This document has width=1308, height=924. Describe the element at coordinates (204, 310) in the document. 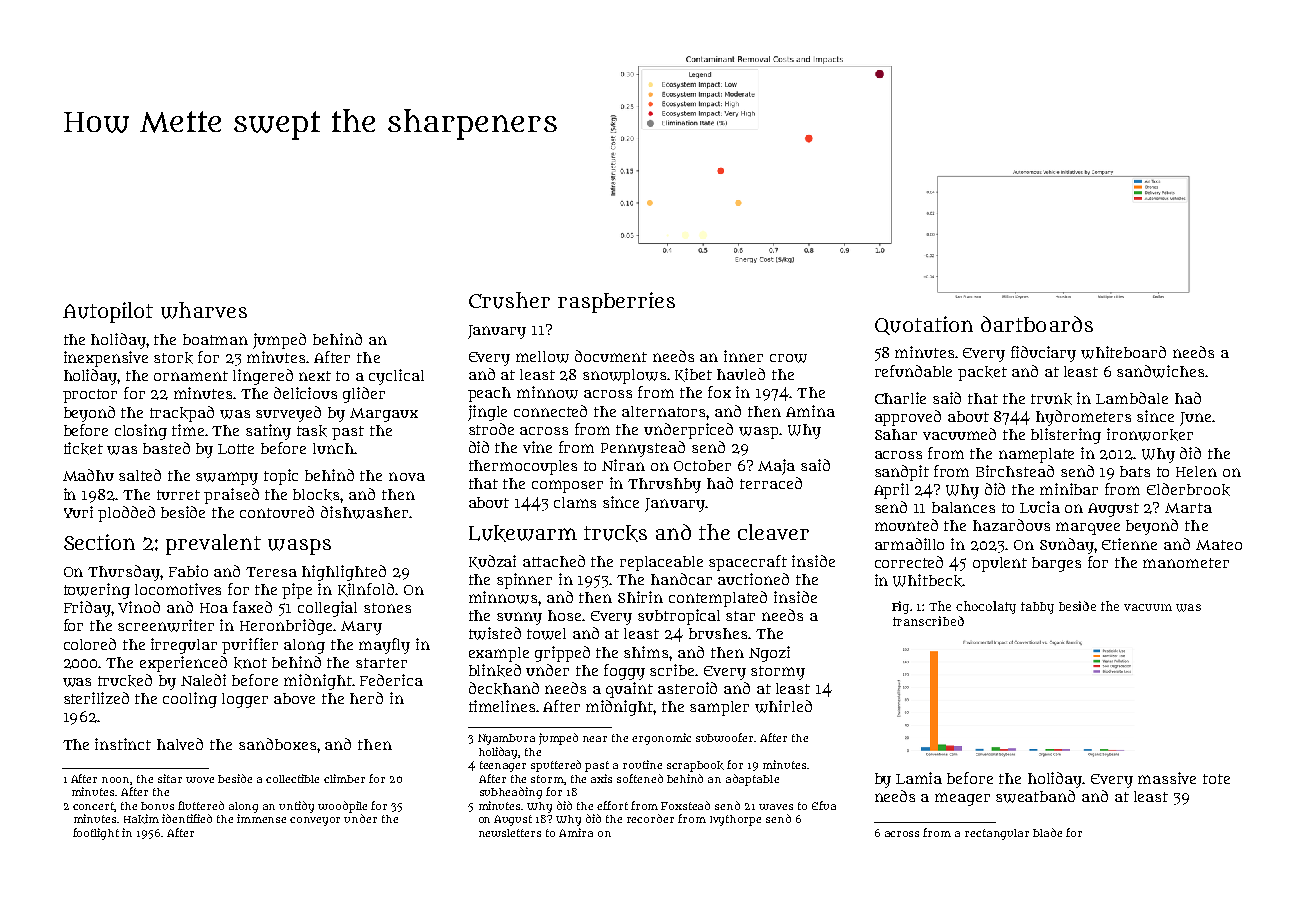

I see `wharves` at that location.
